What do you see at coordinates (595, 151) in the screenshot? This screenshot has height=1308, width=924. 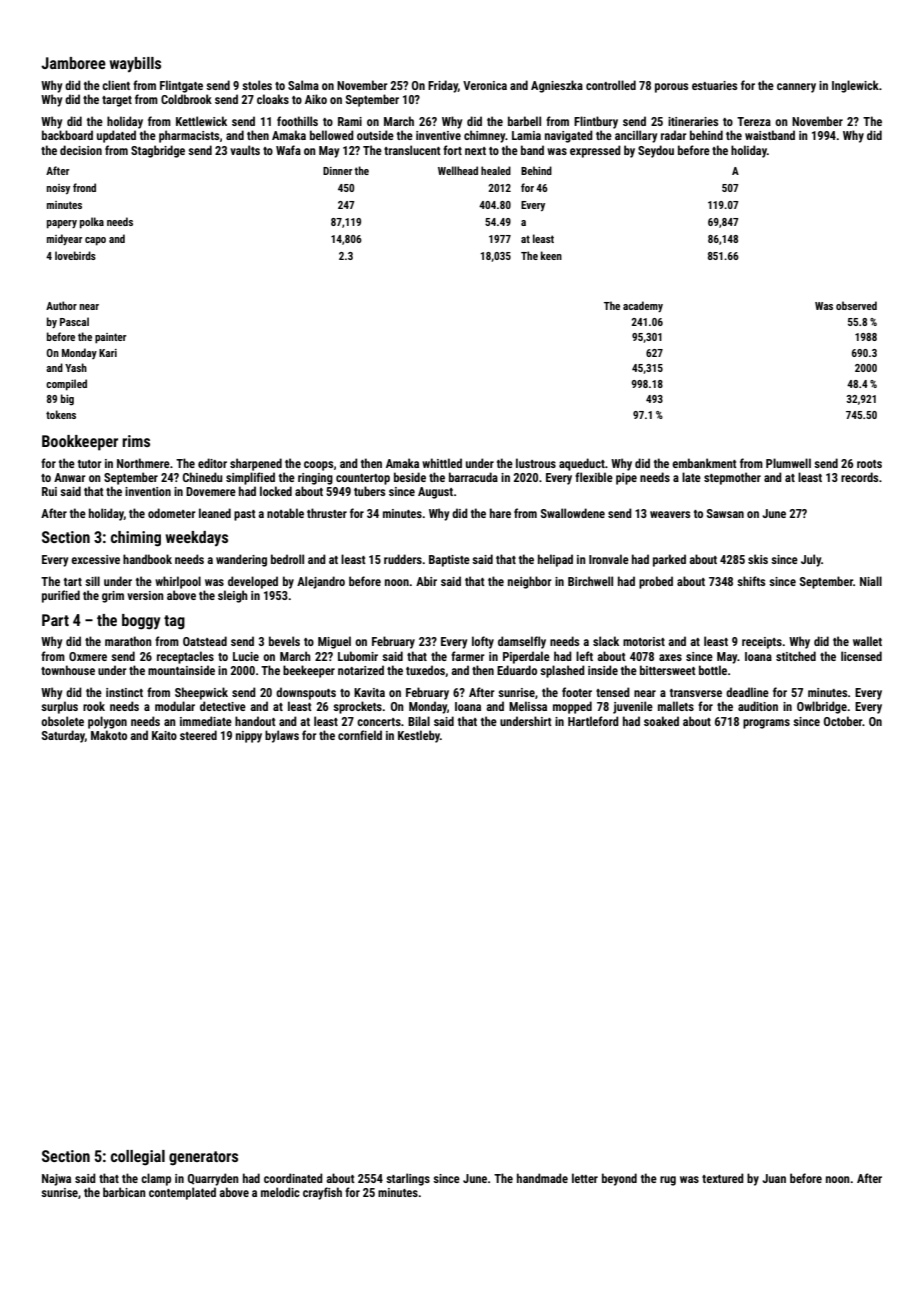 I see `expressed` at bounding box center [595, 151].
